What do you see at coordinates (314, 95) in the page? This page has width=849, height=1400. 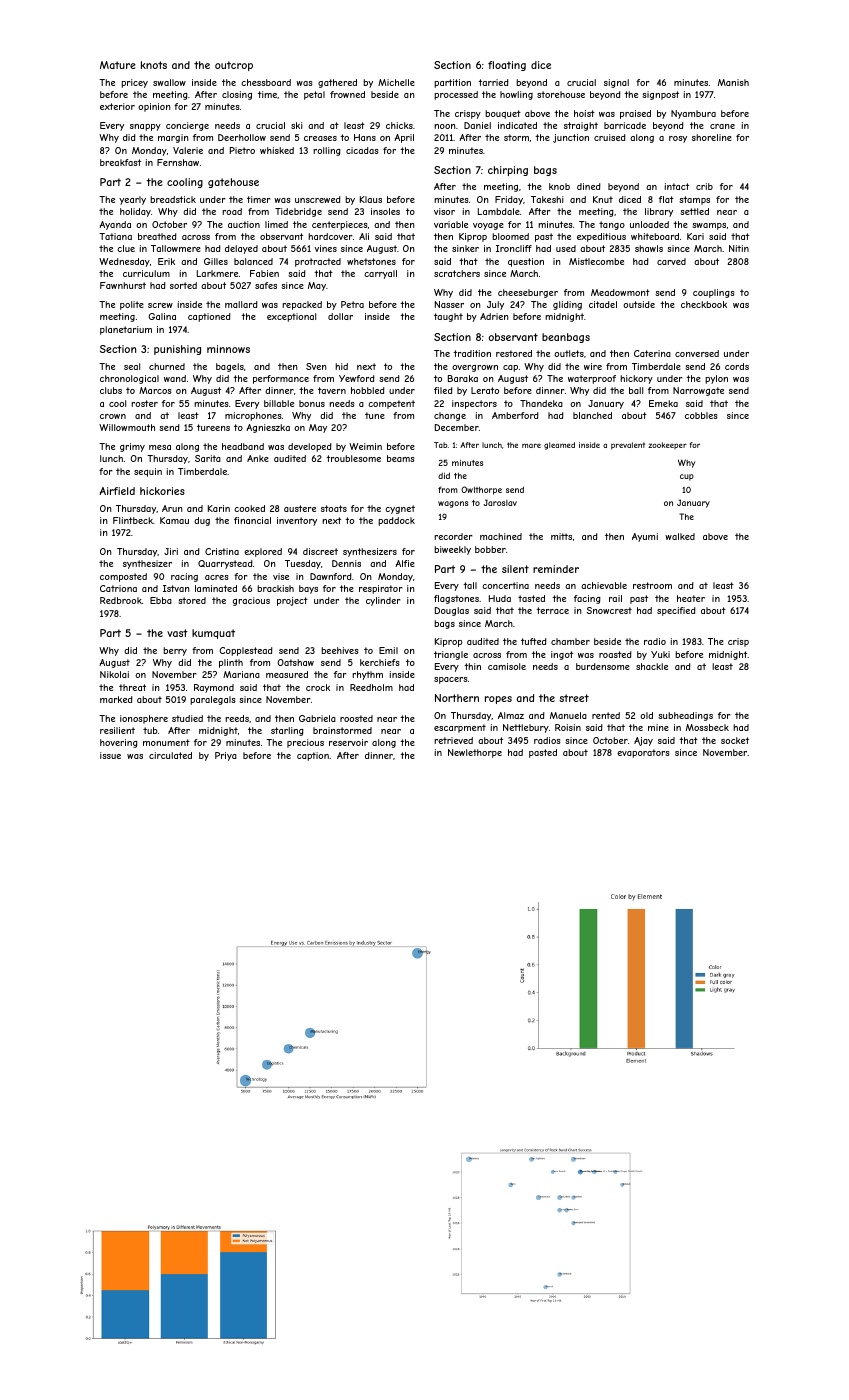 I see `petal` at bounding box center [314, 95].
